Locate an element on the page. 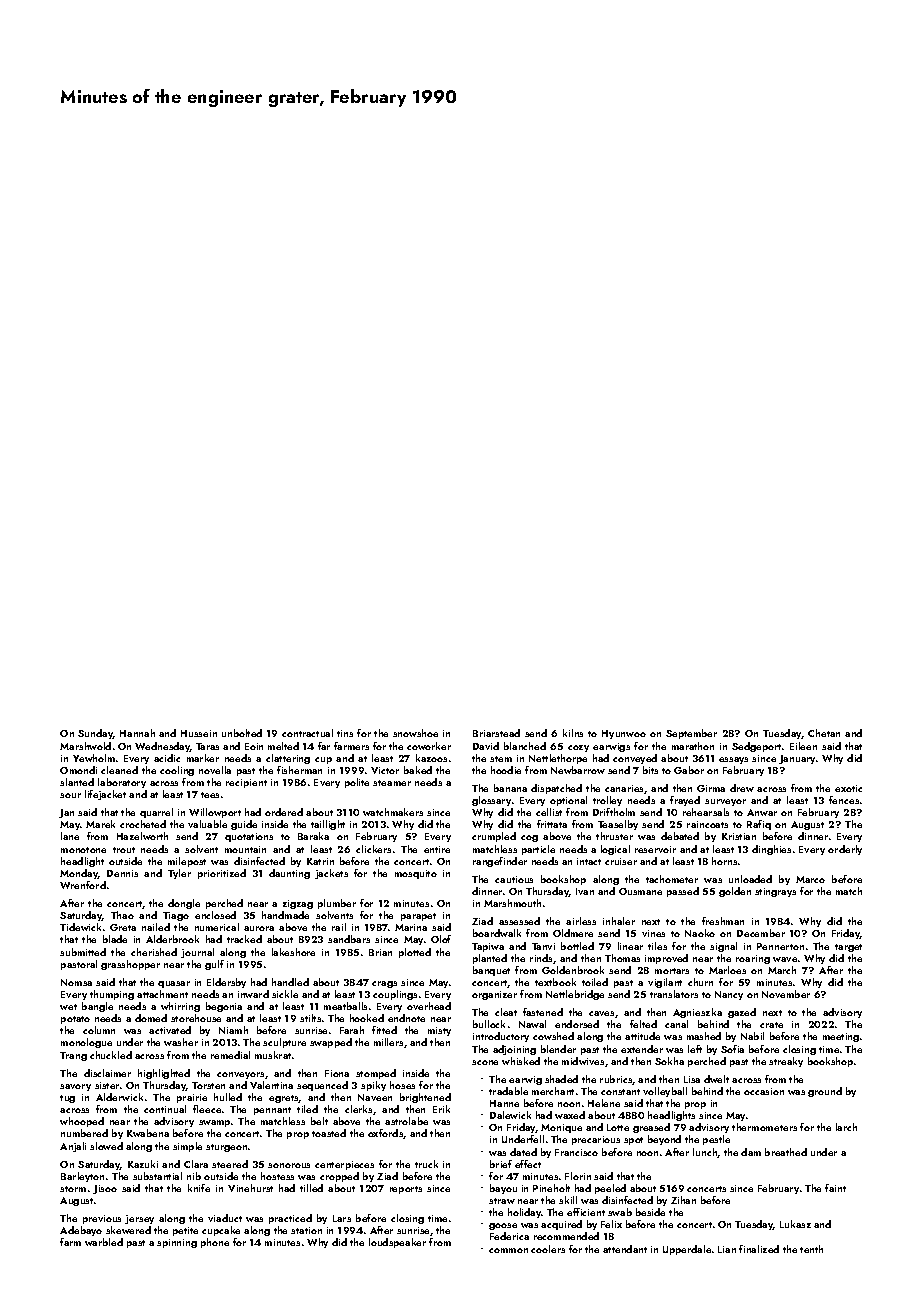  Hannah is located at coordinates (137, 733).
